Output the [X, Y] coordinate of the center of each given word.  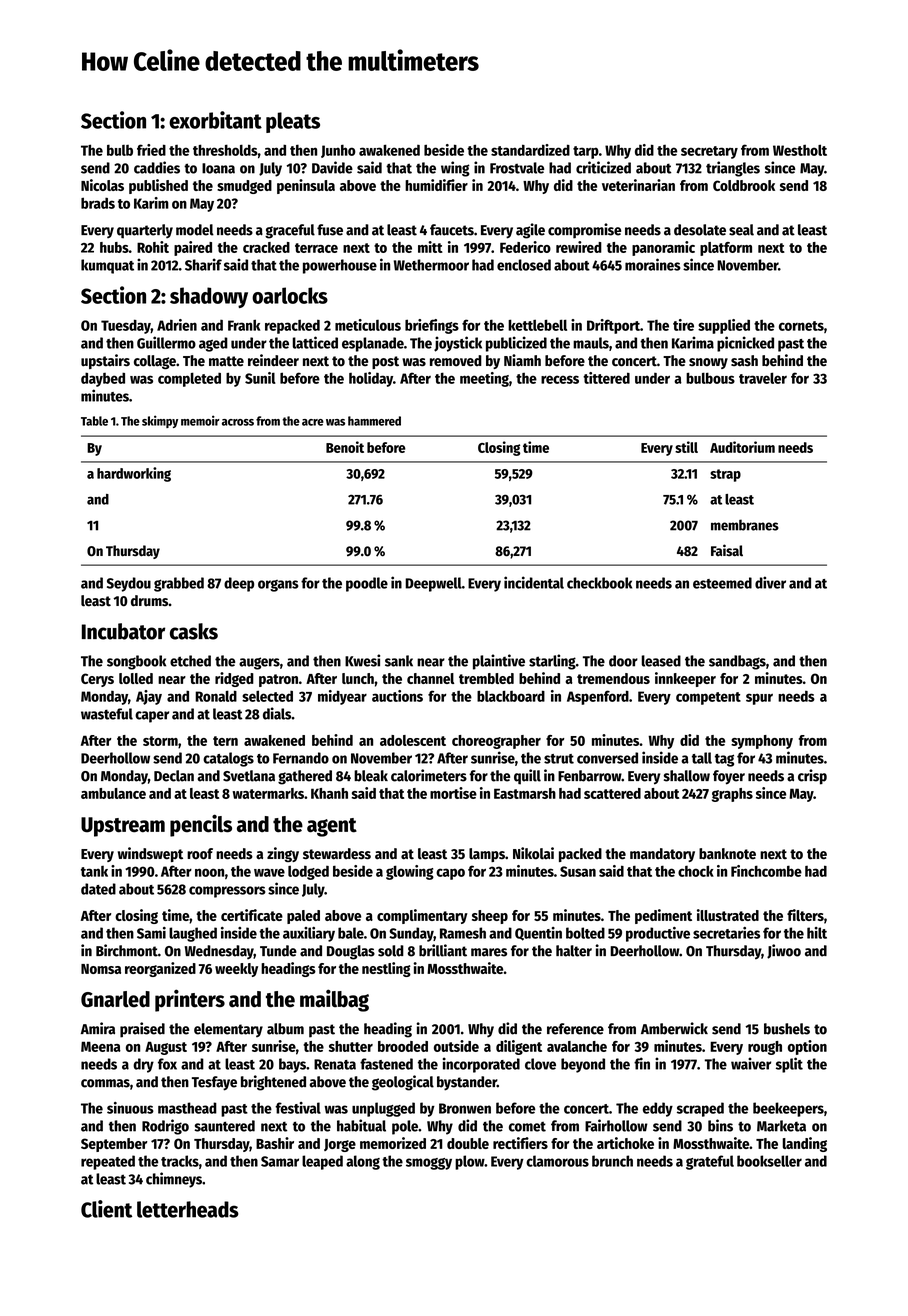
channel [430, 678]
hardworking [134, 474]
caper [152, 717]
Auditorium [742, 447]
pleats [293, 122]
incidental [534, 582]
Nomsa [101, 969]
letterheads [188, 1209]
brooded [403, 1046]
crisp [812, 777]
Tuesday [126, 326]
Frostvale [517, 168]
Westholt [800, 150]
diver [770, 582]
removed [456, 361]
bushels [787, 1029]
